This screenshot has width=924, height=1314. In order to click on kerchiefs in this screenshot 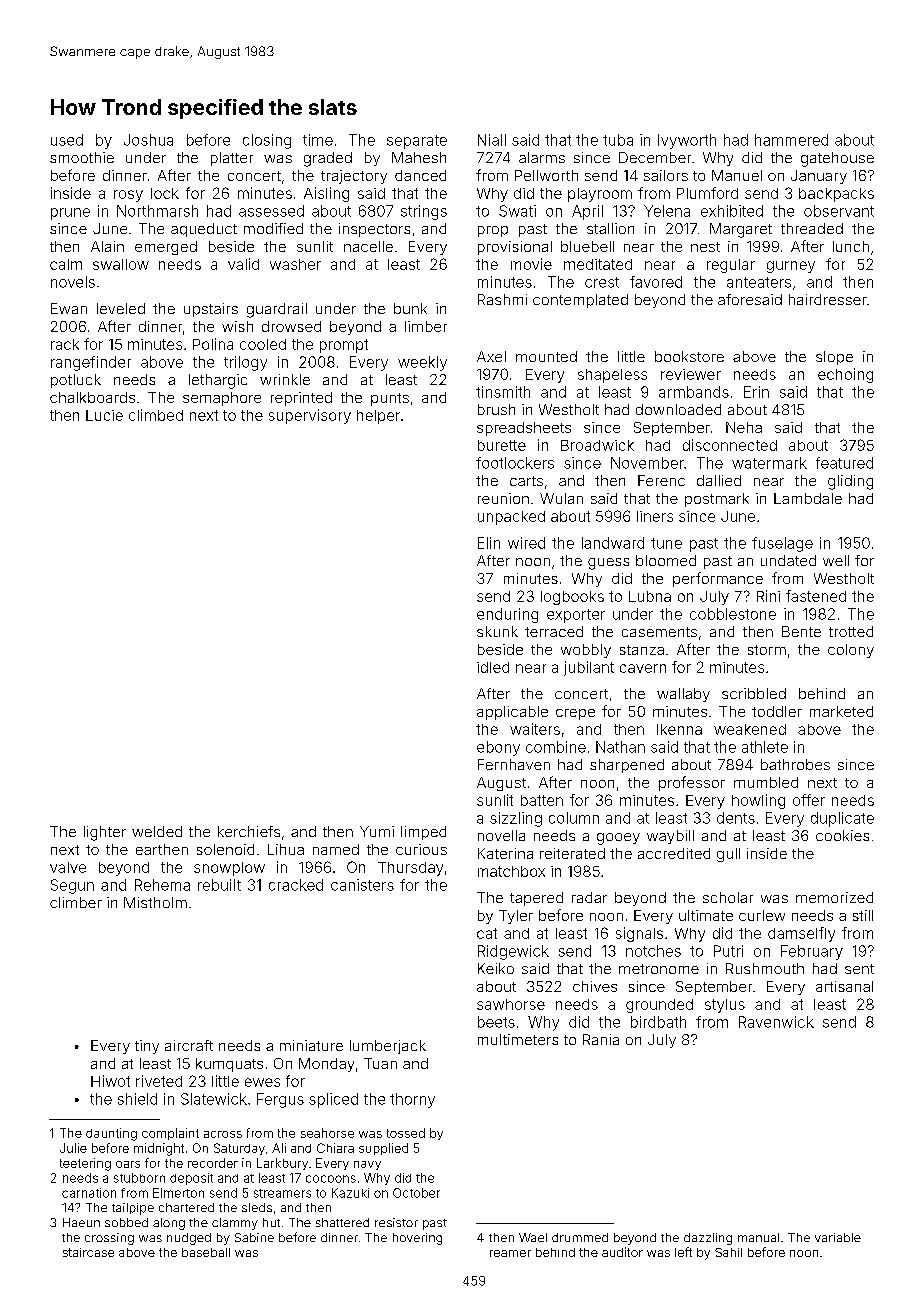, I will do `click(249, 831)`.
